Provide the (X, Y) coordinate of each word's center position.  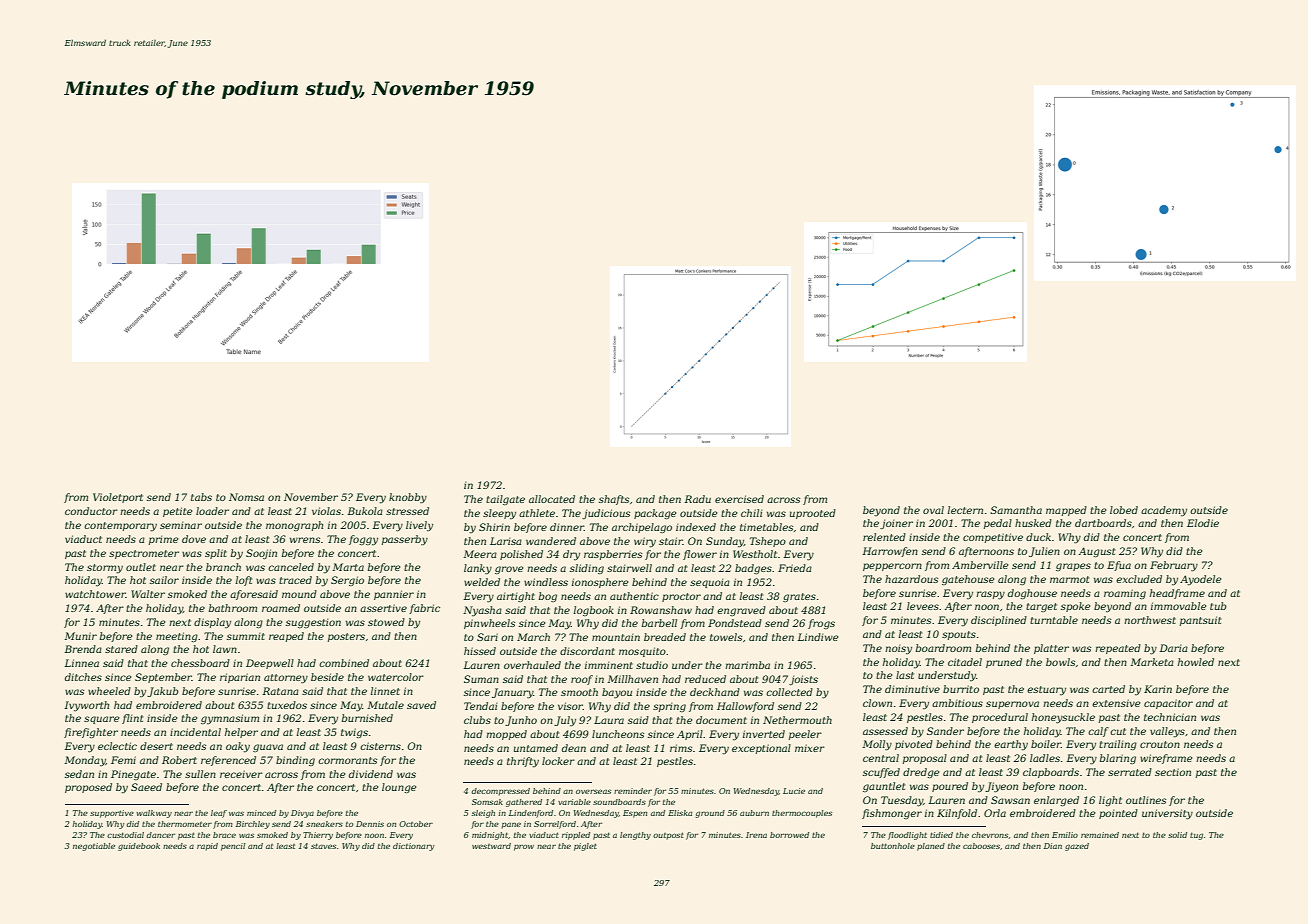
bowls (1060, 662)
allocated (552, 499)
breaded (665, 637)
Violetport (118, 498)
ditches (83, 677)
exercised (739, 499)
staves (323, 846)
